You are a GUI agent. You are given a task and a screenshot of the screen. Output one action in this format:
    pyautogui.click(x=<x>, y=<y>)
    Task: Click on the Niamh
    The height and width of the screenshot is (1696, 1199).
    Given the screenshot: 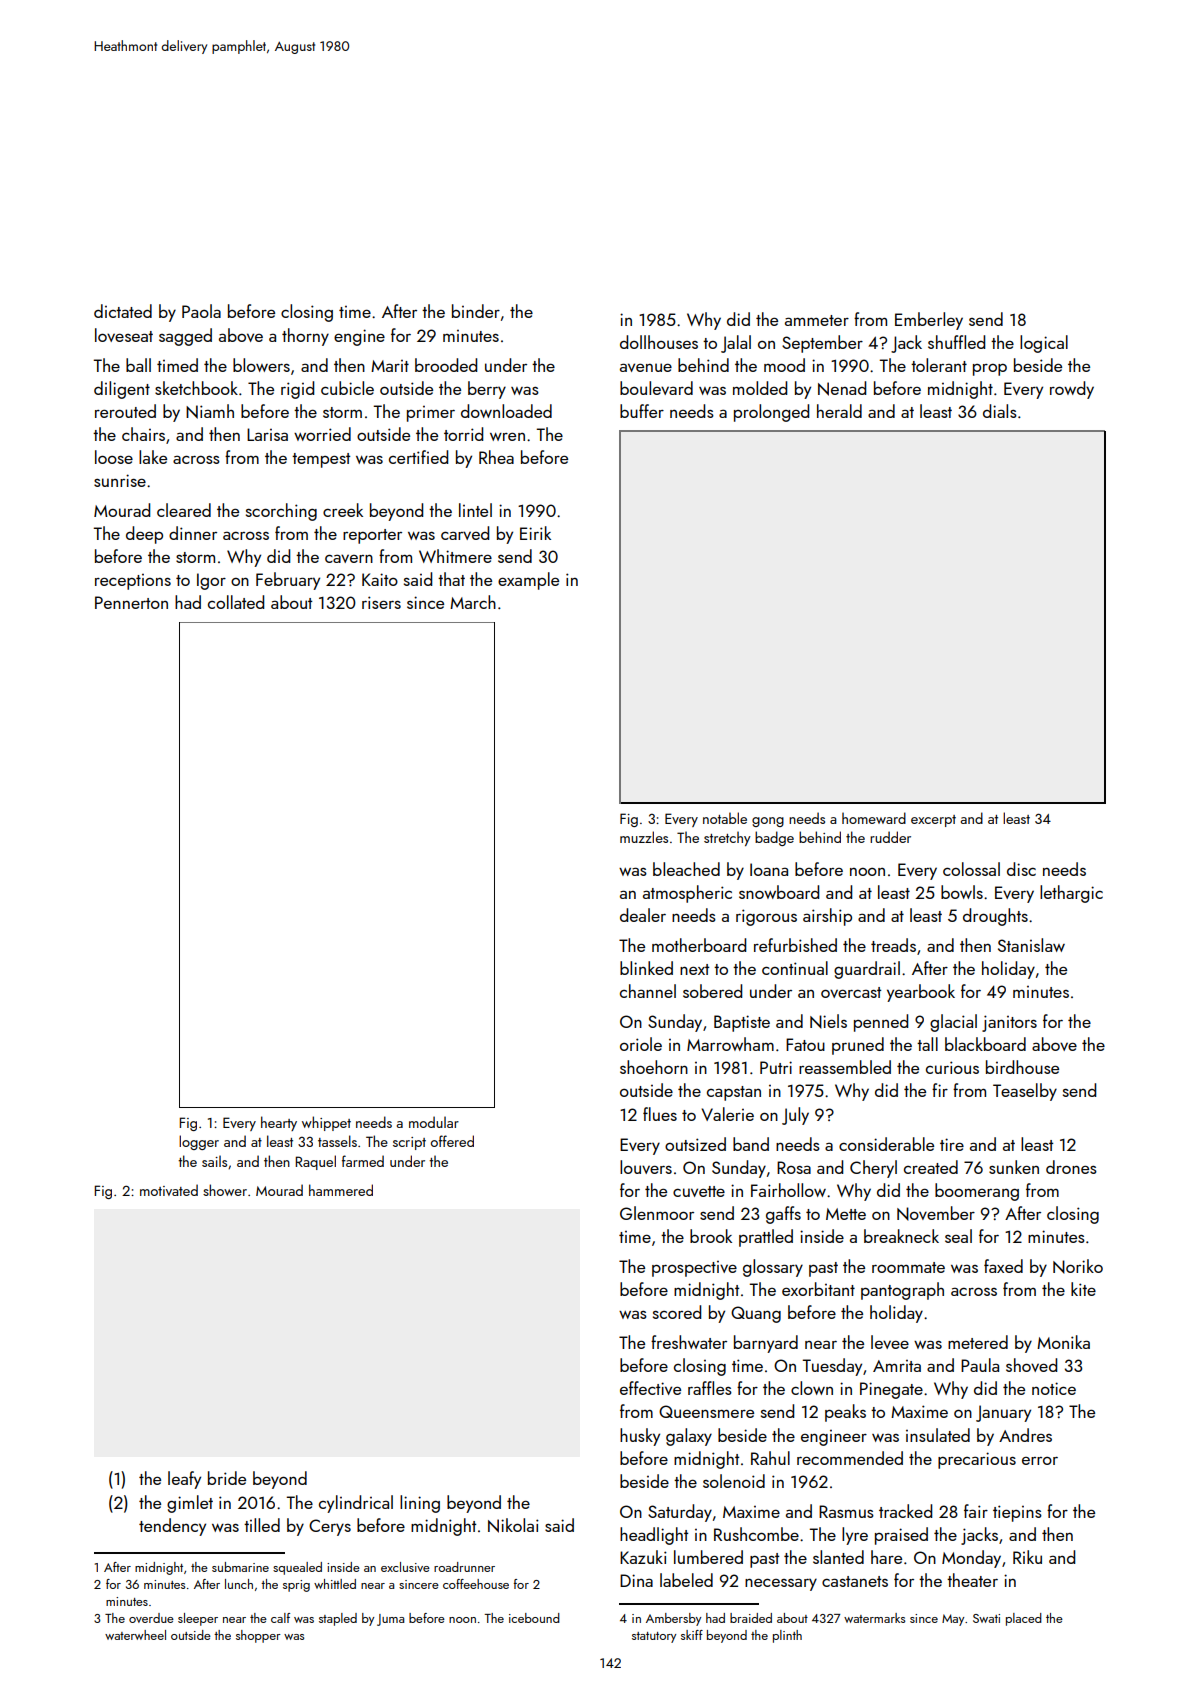 What is the action you would take?
    pyautogui.click(x=210, y=411)
